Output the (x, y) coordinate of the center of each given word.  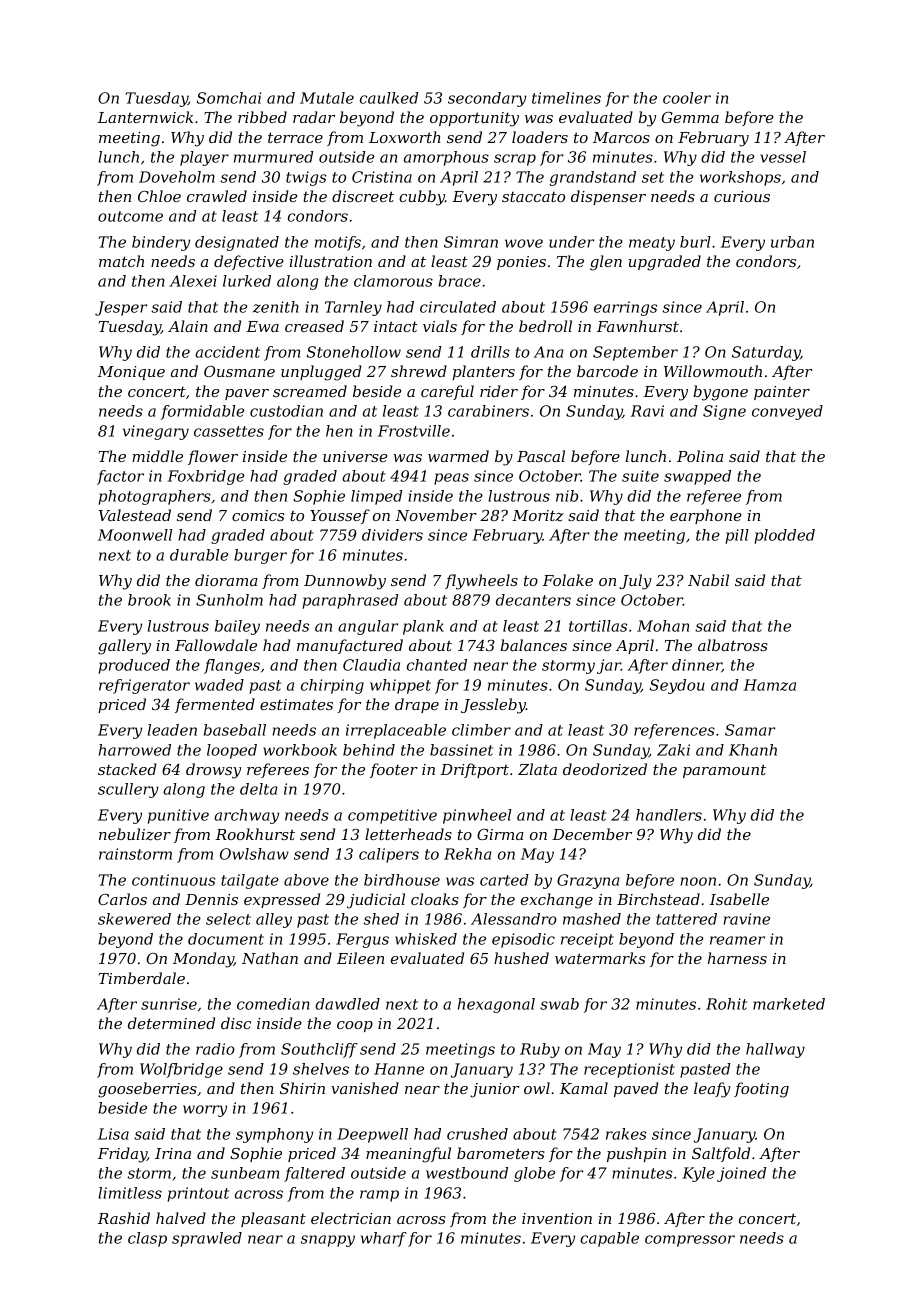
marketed (789, 1004)
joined (741, 1174)
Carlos (122, 899)
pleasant (273, 1219)
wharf (384, 1239)
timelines (566, 98)
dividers (392, 535)
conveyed (787, 412)
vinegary (156, 432)
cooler (687, 98)
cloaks (435, 899)
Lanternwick (145, 117)
